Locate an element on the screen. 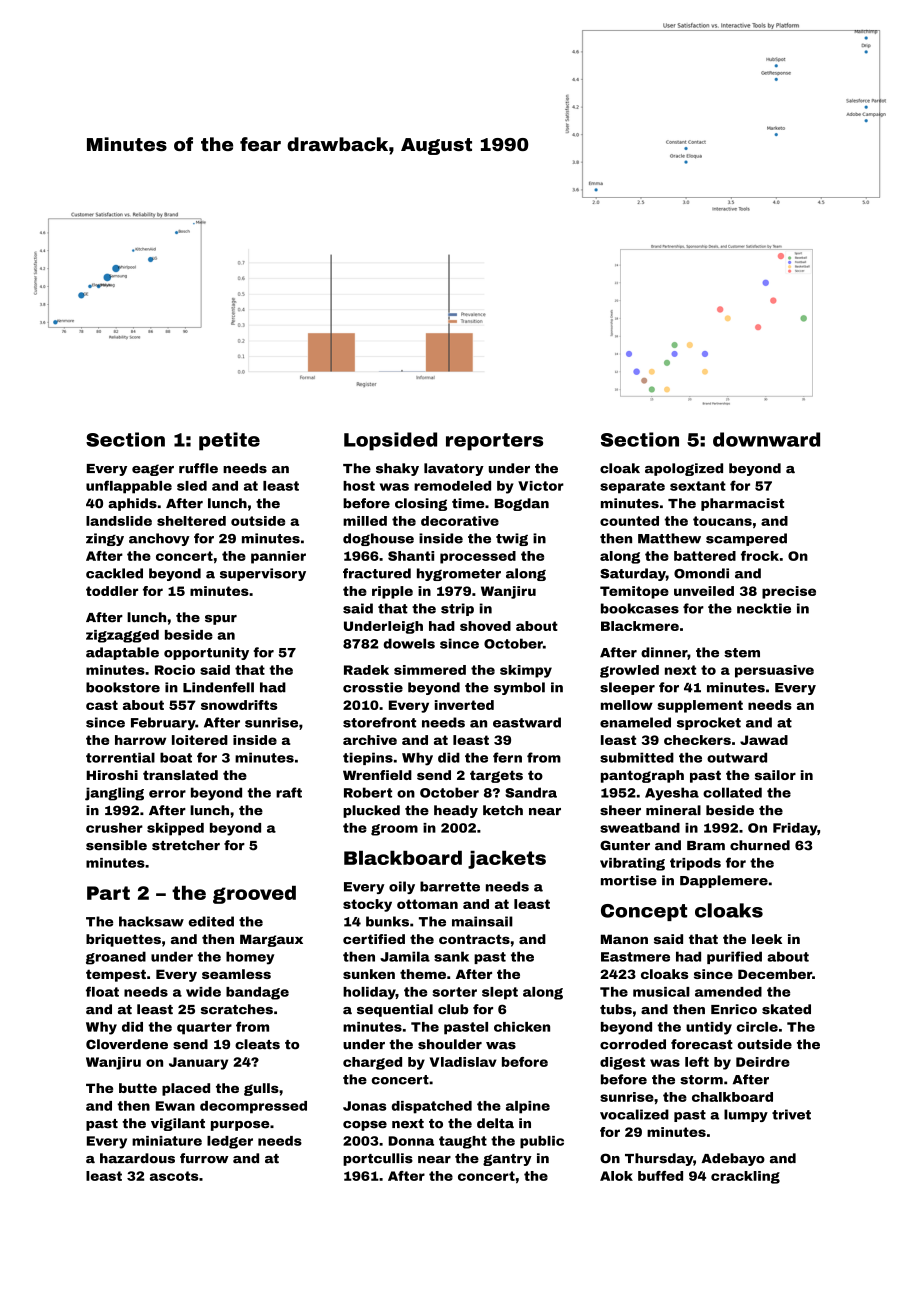 The width and height of the screenshot is (908, 1316). Sandra is located at coordinates (531, 792).
